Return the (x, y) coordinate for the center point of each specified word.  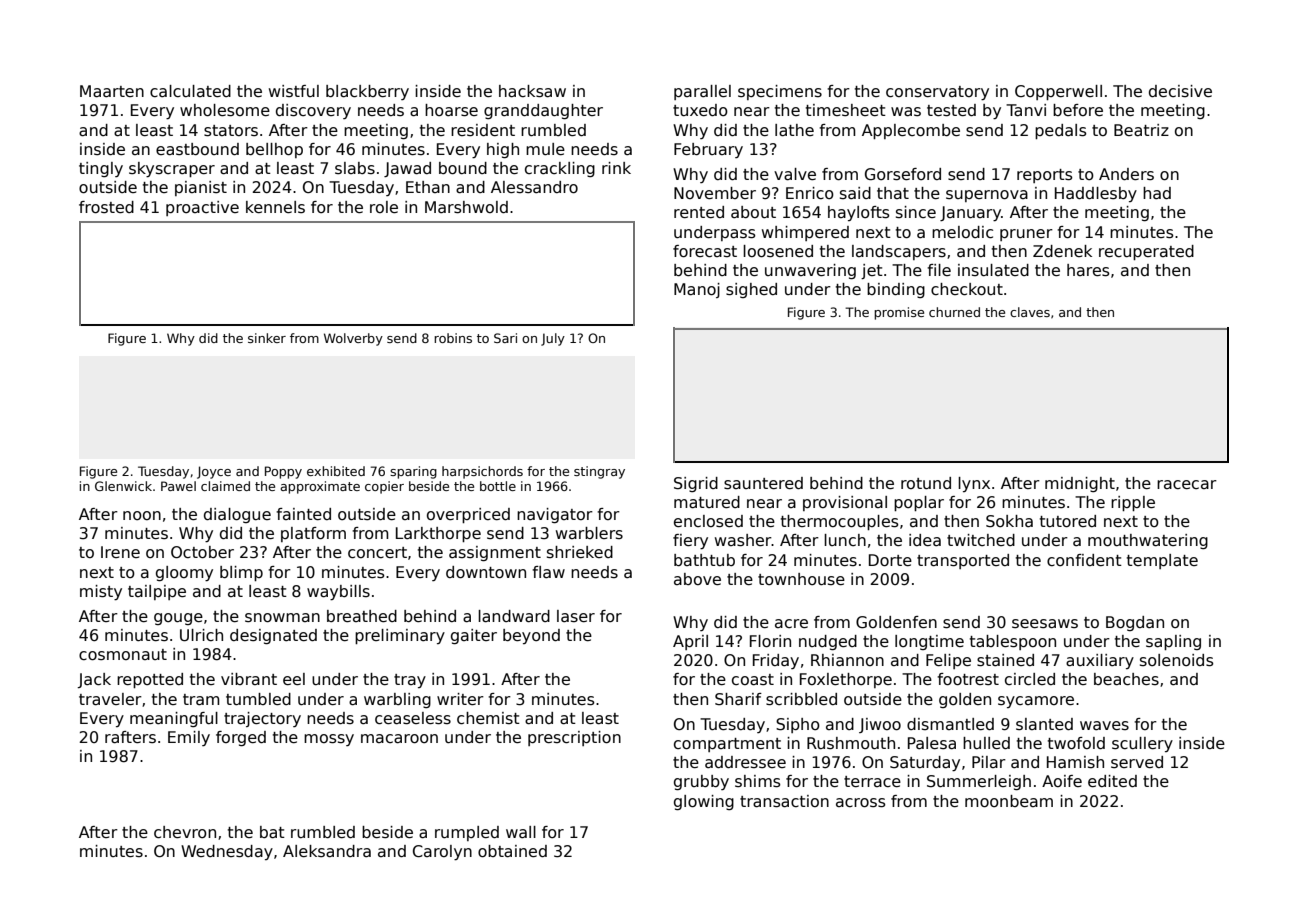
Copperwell (1058, 92)
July (553, 339)
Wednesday (227, 852)
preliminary (400, 636)
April (690, 642)
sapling (1173, 642)
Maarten (112, 91)
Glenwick (123, 486)
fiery (690, 542)
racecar (1187, 484)
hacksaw (532, 91)
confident (1084, 560)
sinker (267, 338)
